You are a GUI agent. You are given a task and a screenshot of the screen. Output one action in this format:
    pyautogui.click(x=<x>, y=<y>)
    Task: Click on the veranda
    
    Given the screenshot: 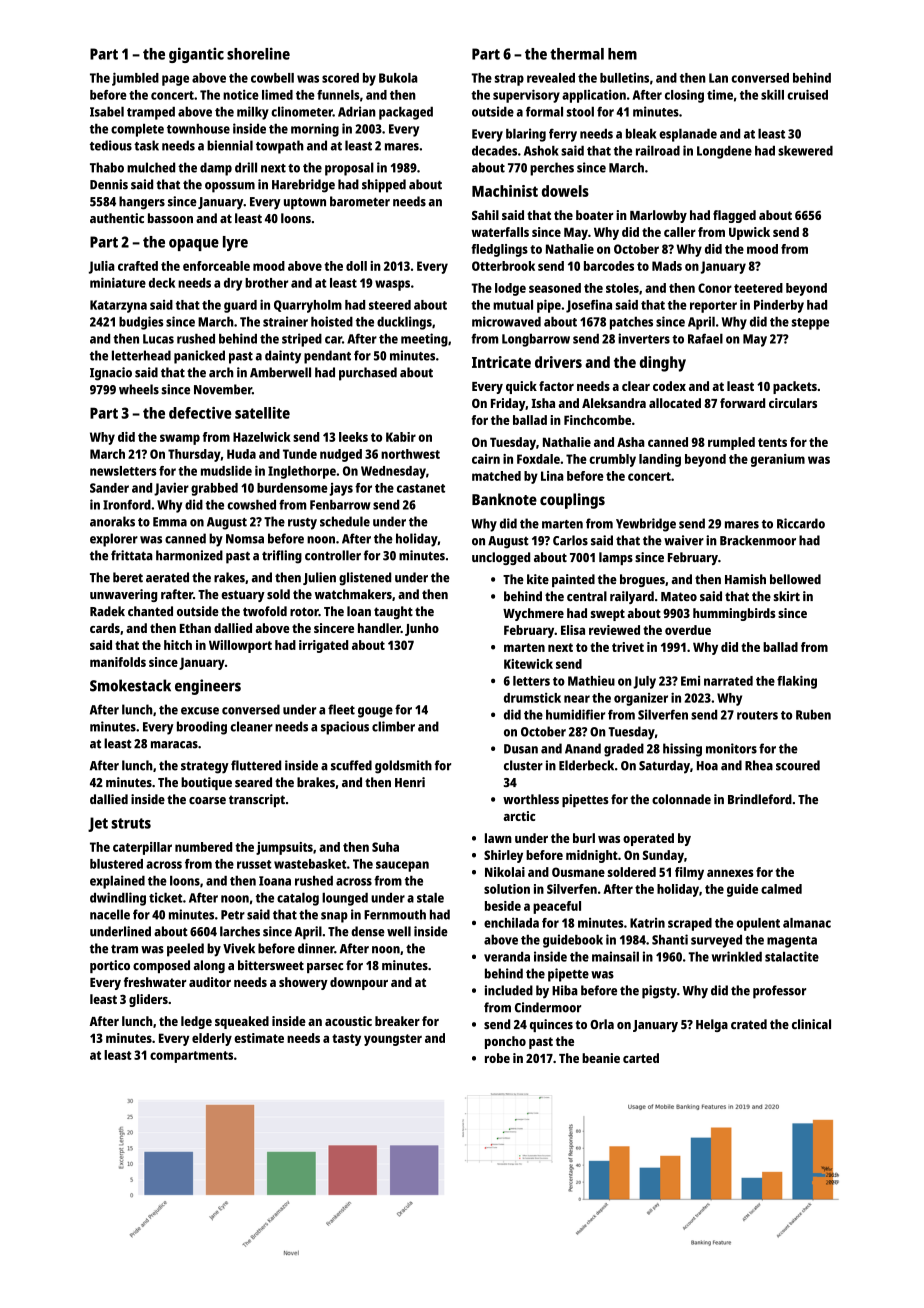 What is the action you would take?
    pyautogui.click(x=507, y=957)
